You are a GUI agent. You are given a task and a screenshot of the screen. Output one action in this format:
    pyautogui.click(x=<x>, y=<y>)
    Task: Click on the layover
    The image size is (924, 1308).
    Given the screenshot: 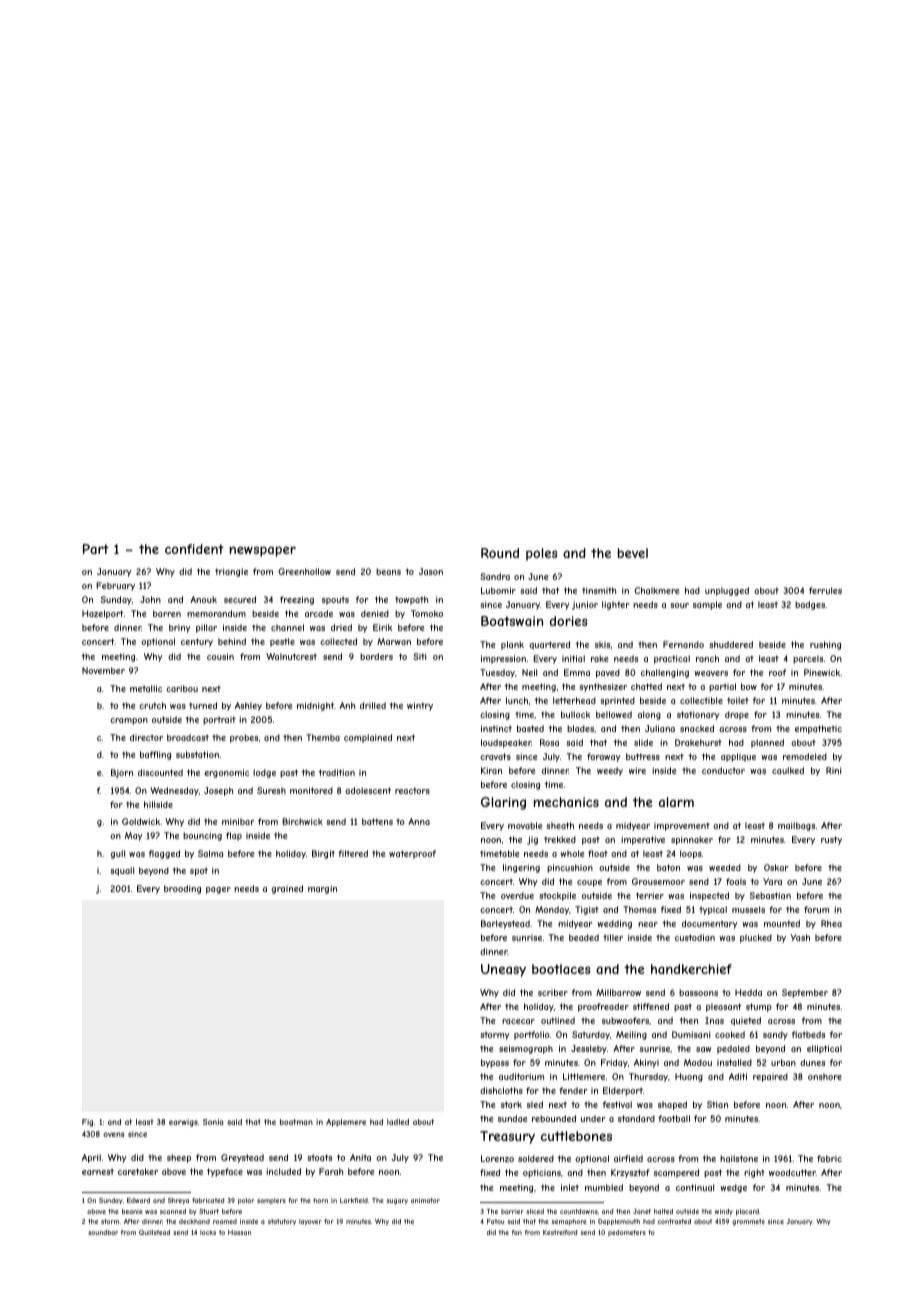 What is the action you would take?
    pyautogui.click(x=310, y=1222)
